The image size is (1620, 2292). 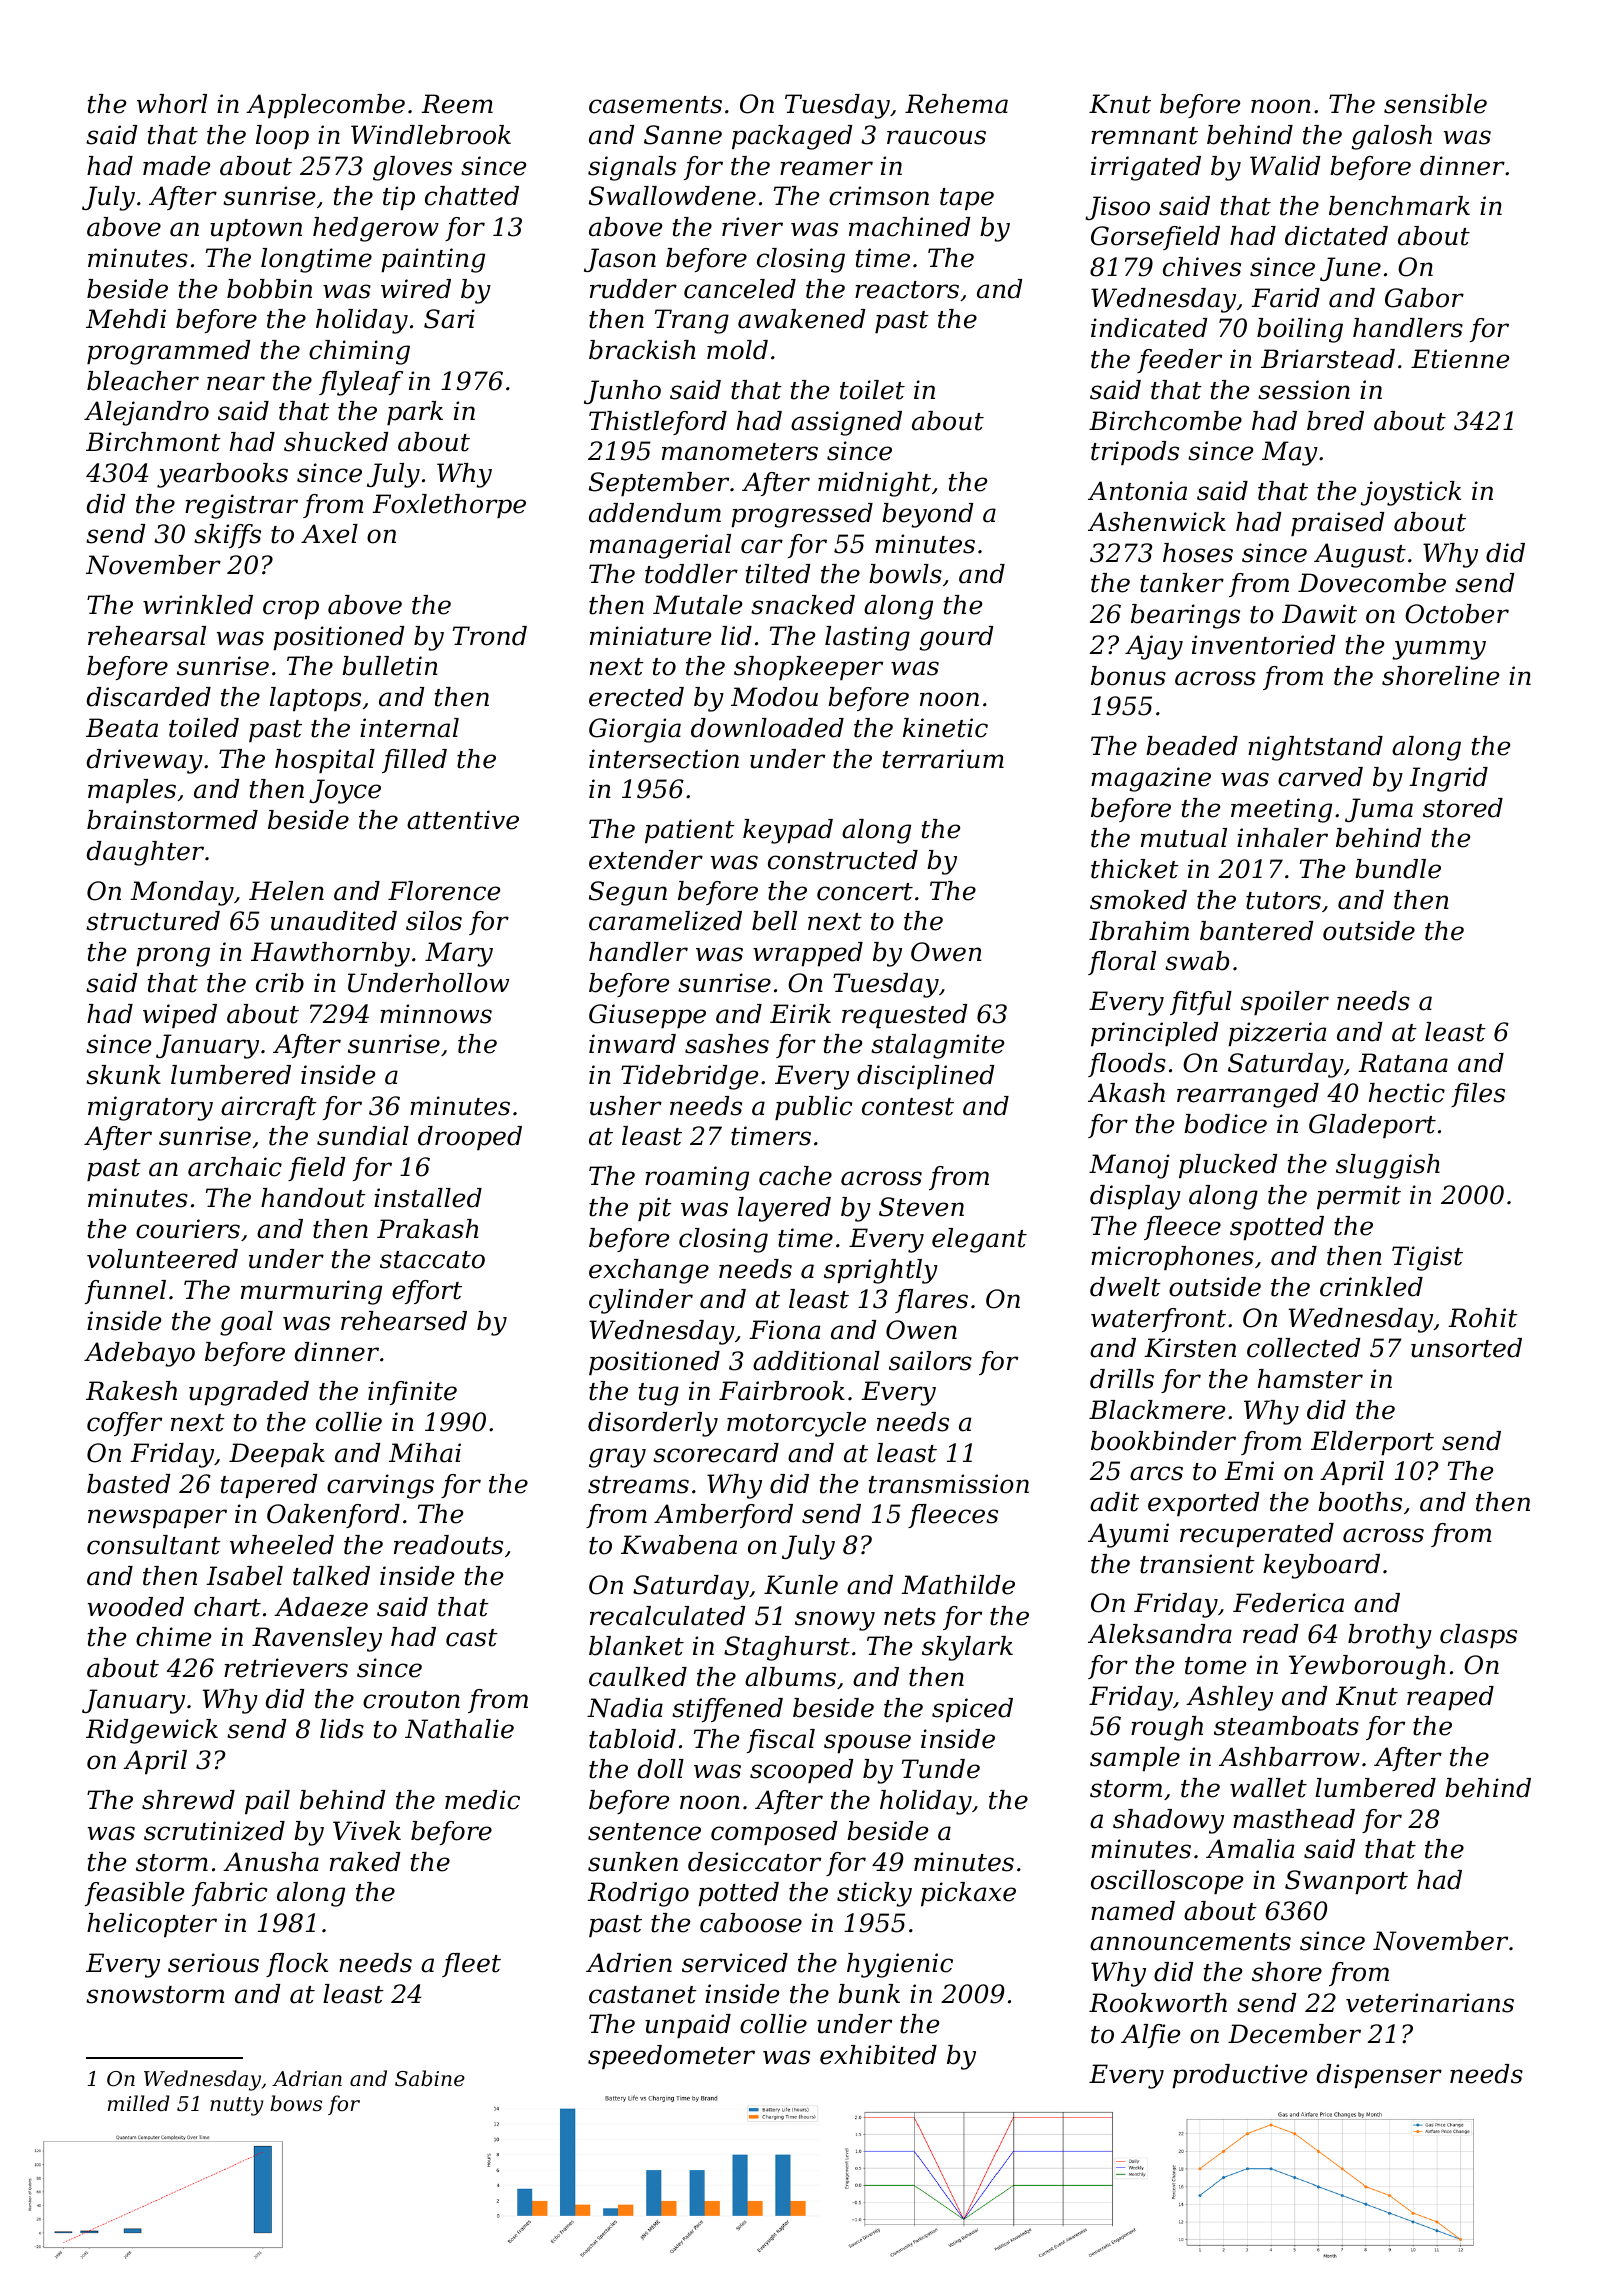 What do you see at coordinates (168, 352) in the screenshot?
I see `programmed` at bounding box center [168, 352].
